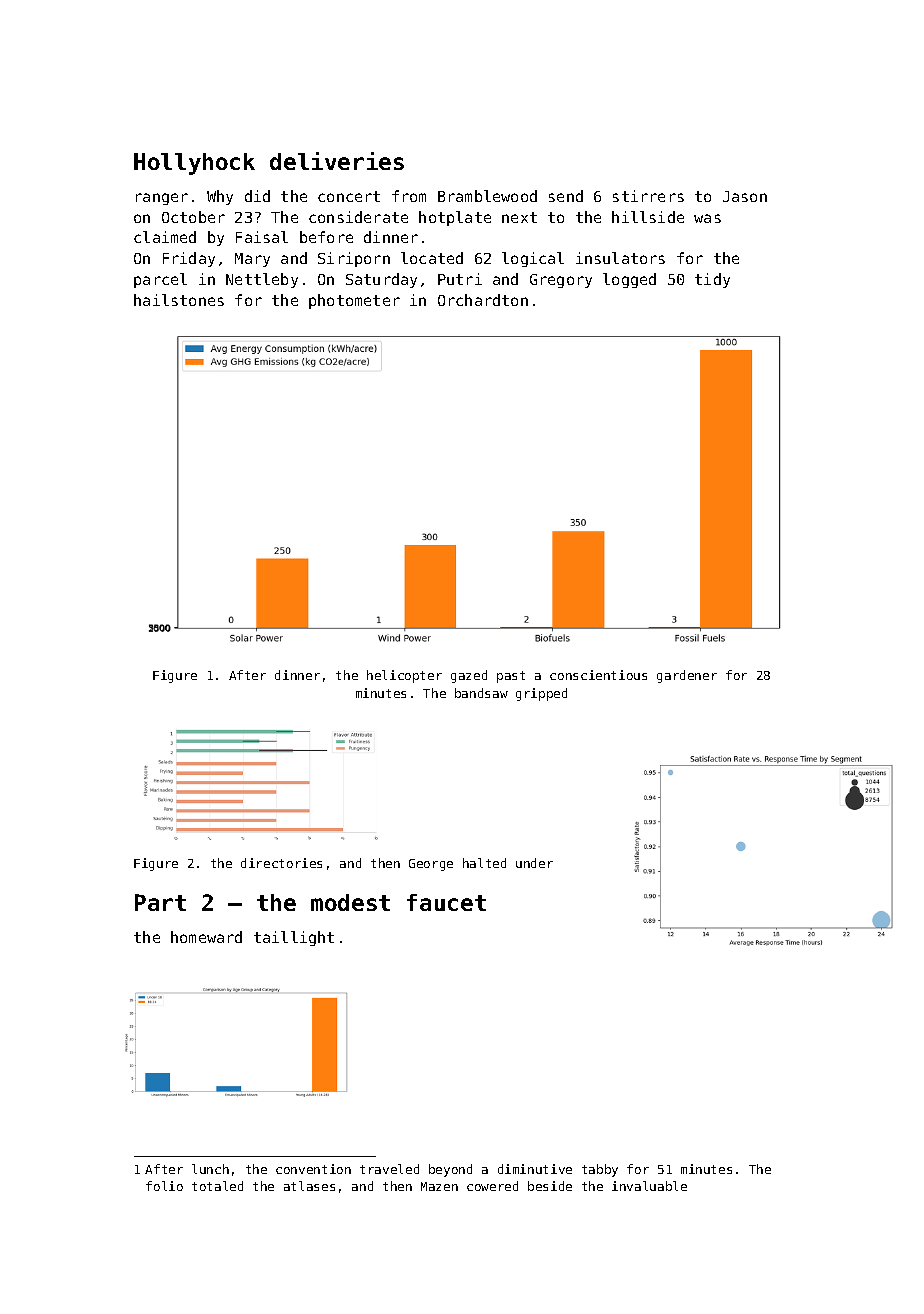 The height and width of the screenshot is (1314, 924). What do you see at coordinates (354, 301) in the screenshot?
I see `photometer` at bounding box center [354, 301].
